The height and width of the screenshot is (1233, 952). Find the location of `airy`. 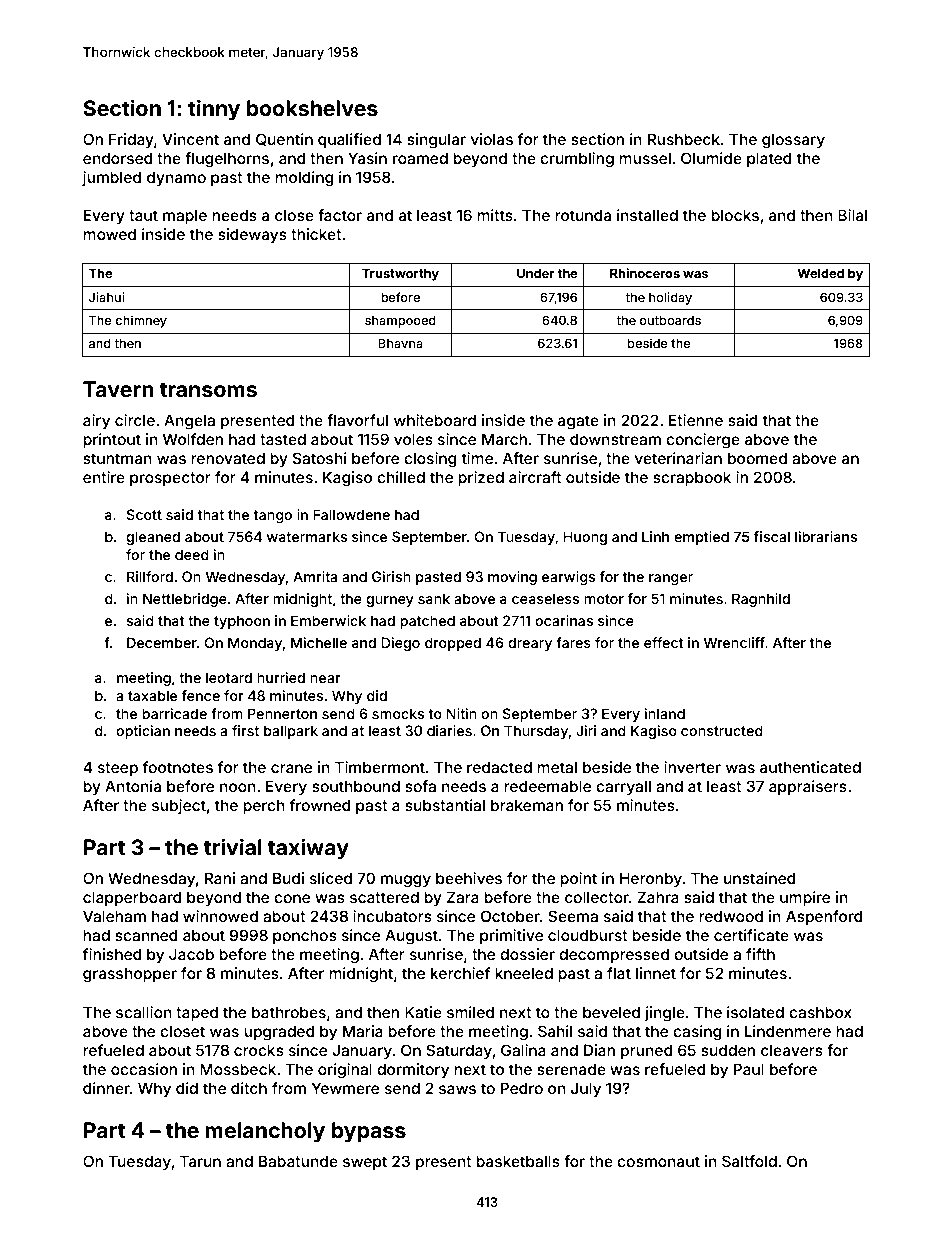

airy is located at coordinates (96, 421).
